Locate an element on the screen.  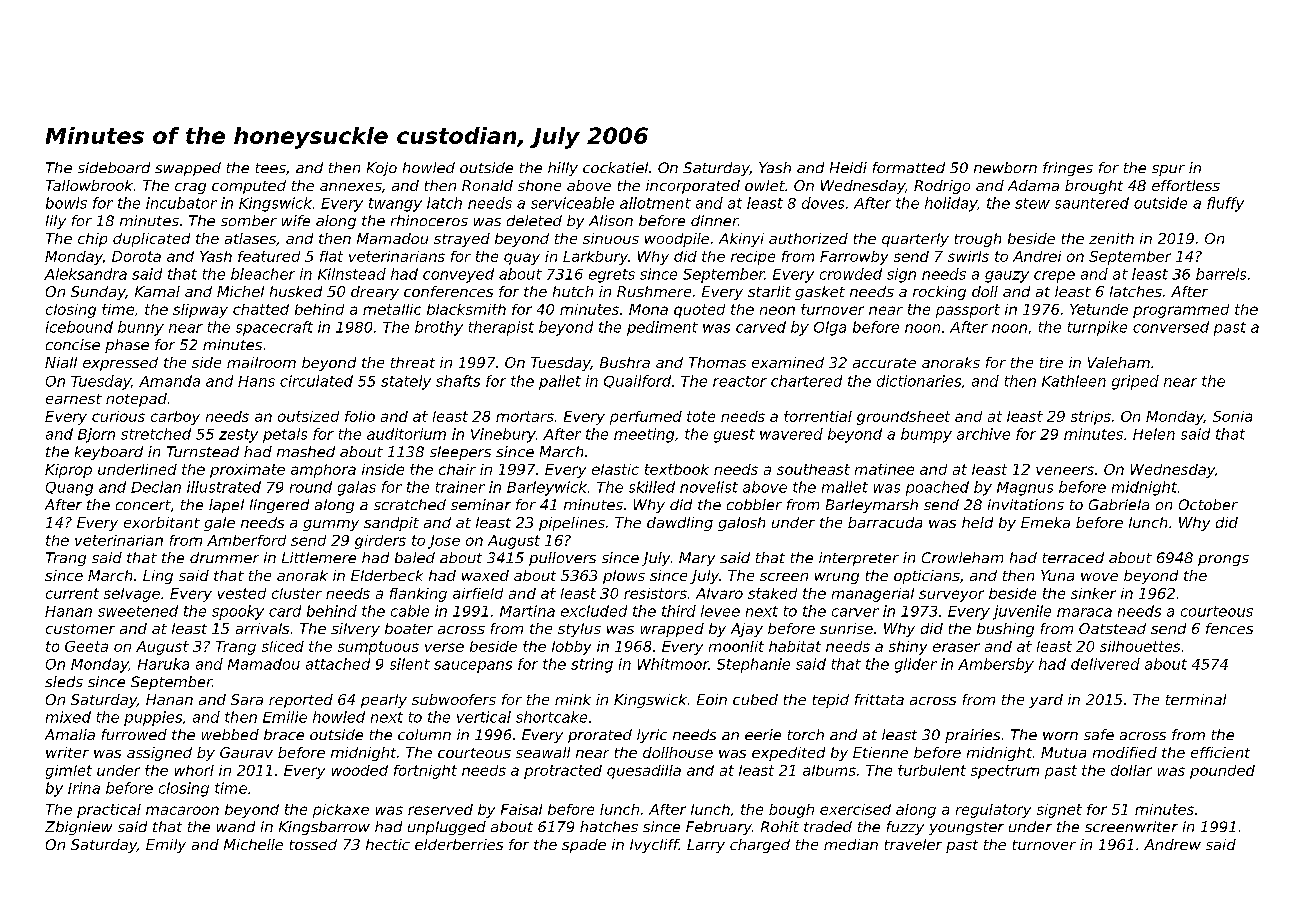
vested is located at coordinates (242, 593).
